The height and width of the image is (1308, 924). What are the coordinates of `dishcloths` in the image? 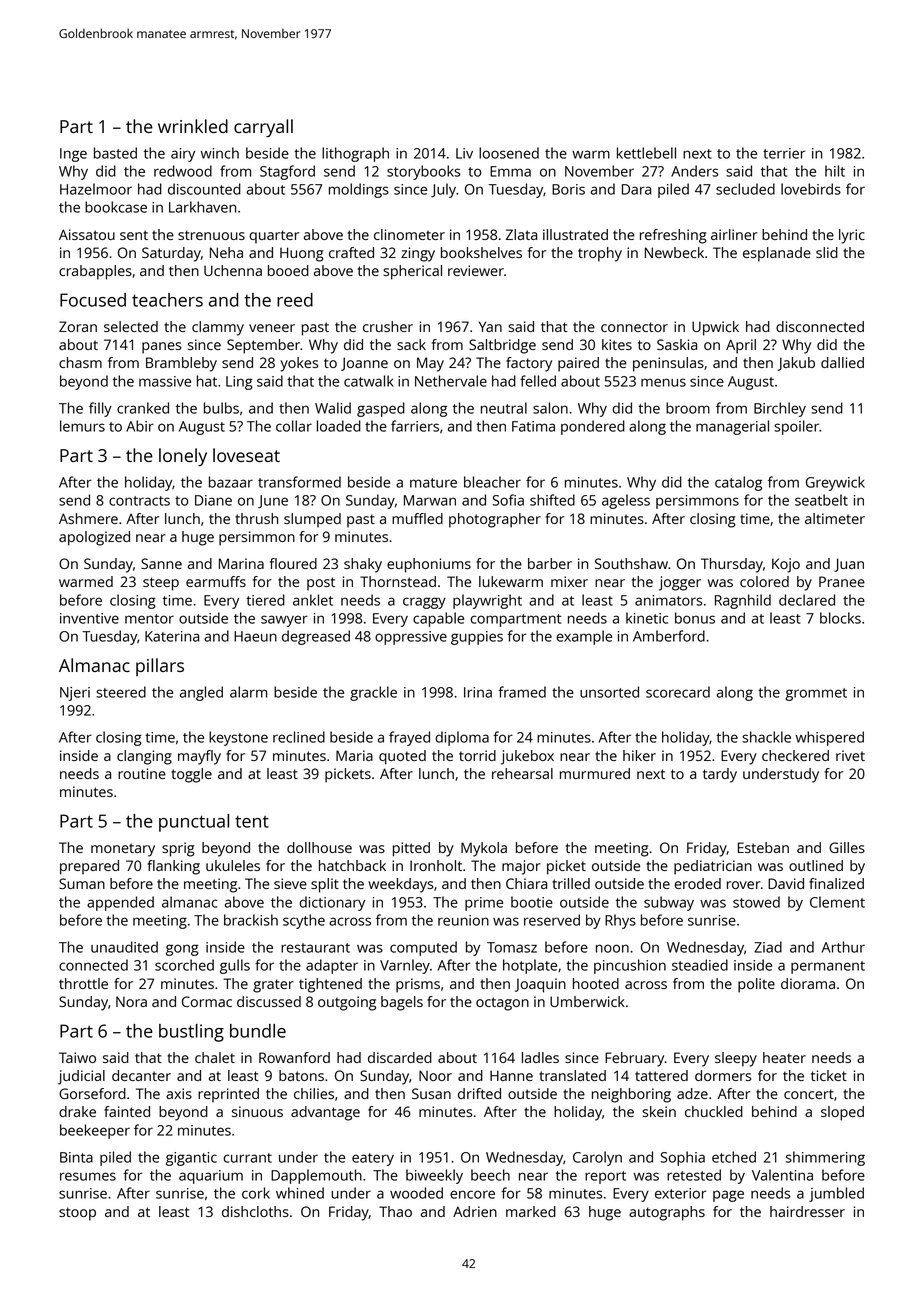 It's located at (255, 1211).
